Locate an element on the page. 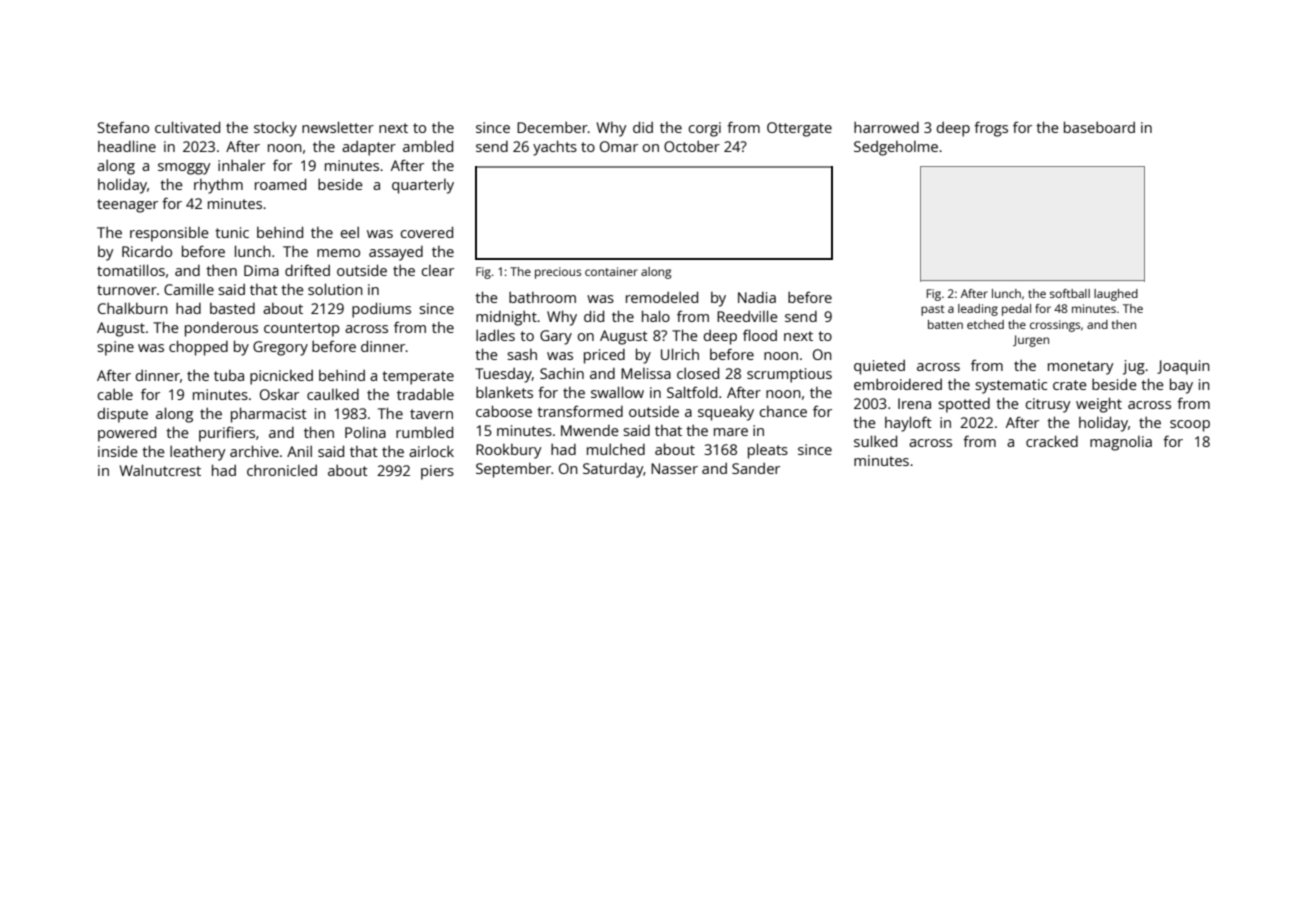 The height and width of the page is (924, 1308). chronicled is located at coordinates (282, 470).
